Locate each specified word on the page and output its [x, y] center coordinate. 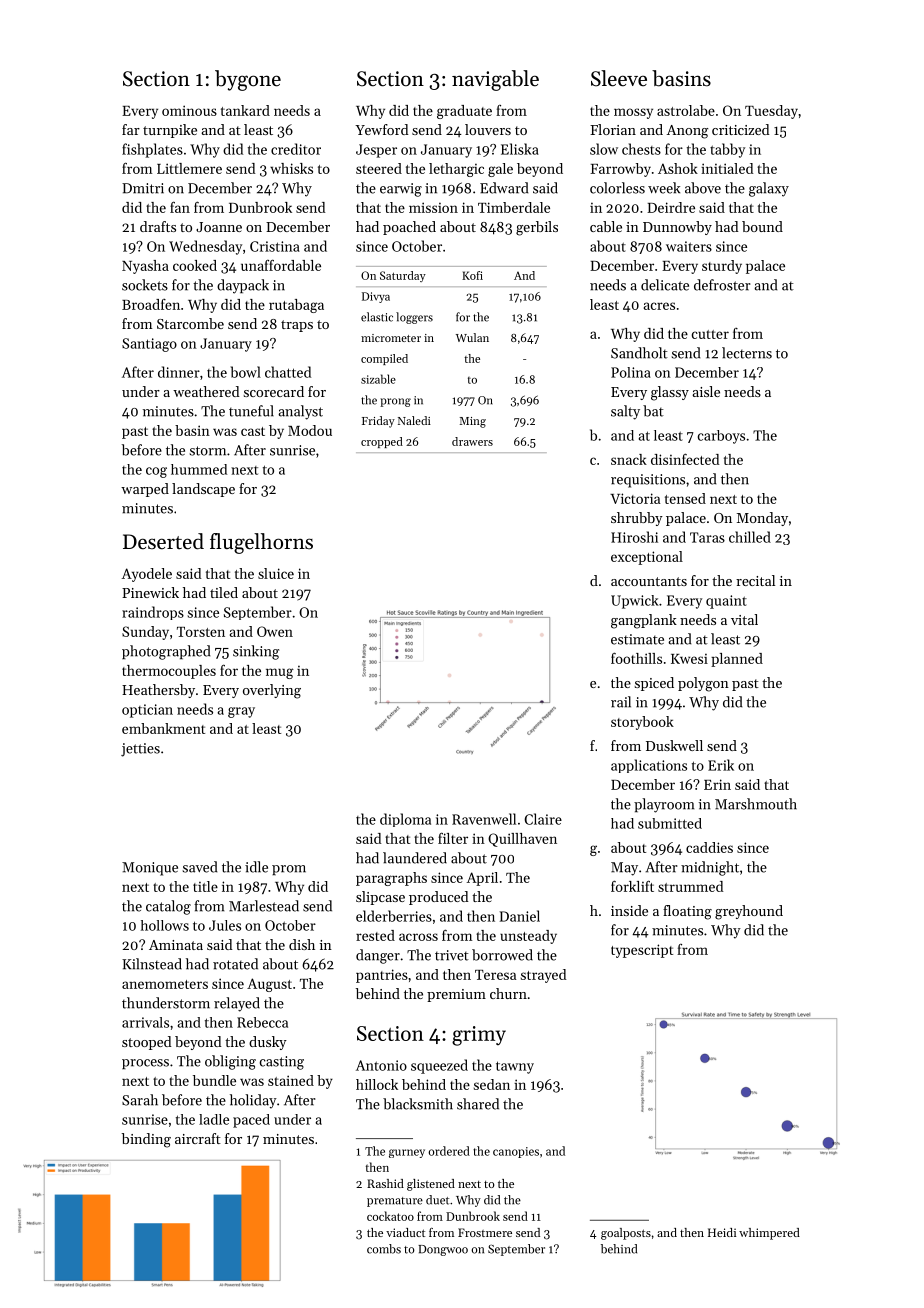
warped [145, 490]
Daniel [520, 916]
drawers [472, 441]
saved [200, 867]
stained [291, 1080]
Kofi [472, 275]
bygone [248, 80]
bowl [246, 372]
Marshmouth [756, 804]
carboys [721, 437]
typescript [642, 951]
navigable [495, 80]
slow [604, 149]
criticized [741, 129]
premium [456, 995]
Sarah [140, 1100]
